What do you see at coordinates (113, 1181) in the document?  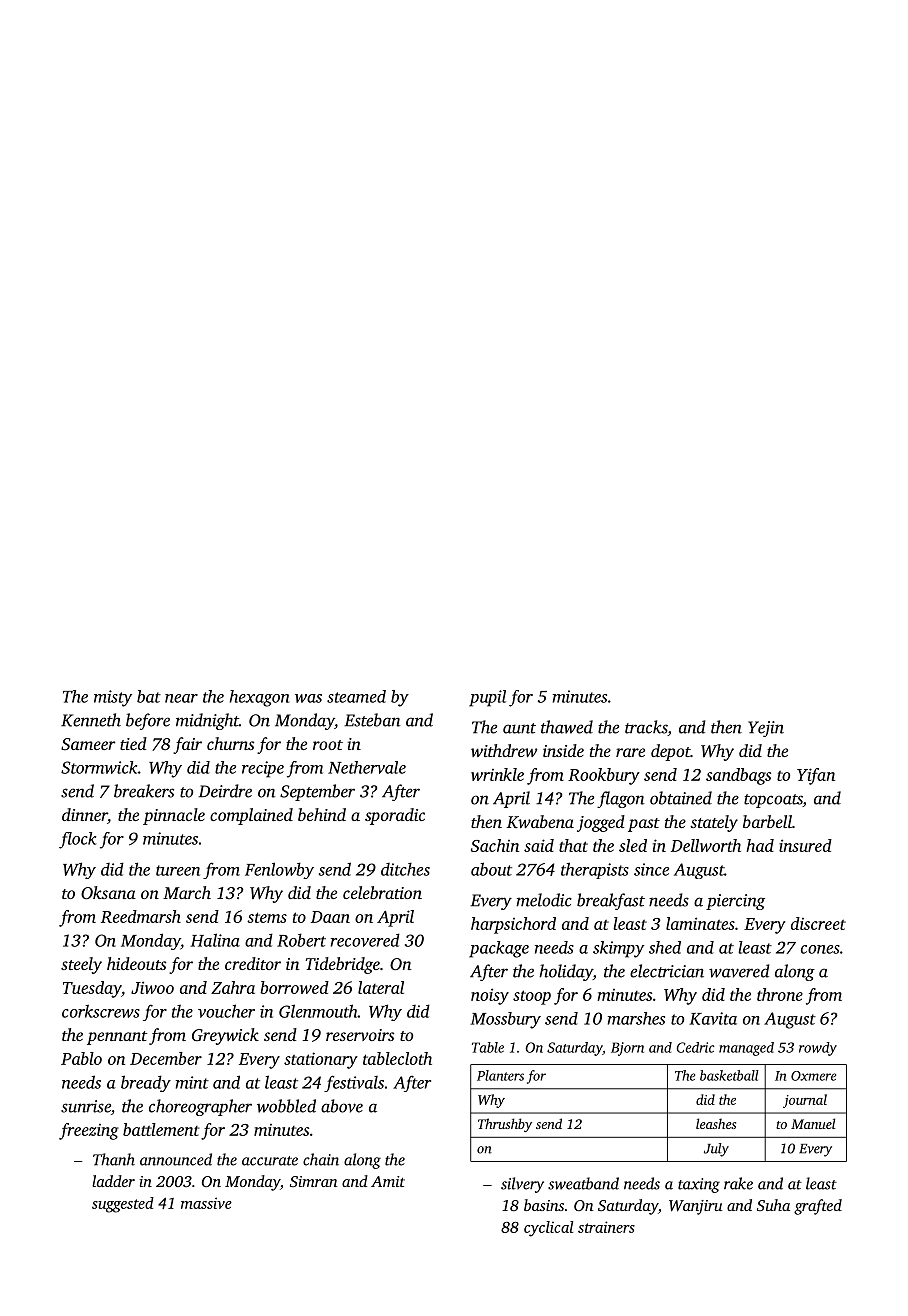 I see `ladder` at bounding box center [113, 1181].
